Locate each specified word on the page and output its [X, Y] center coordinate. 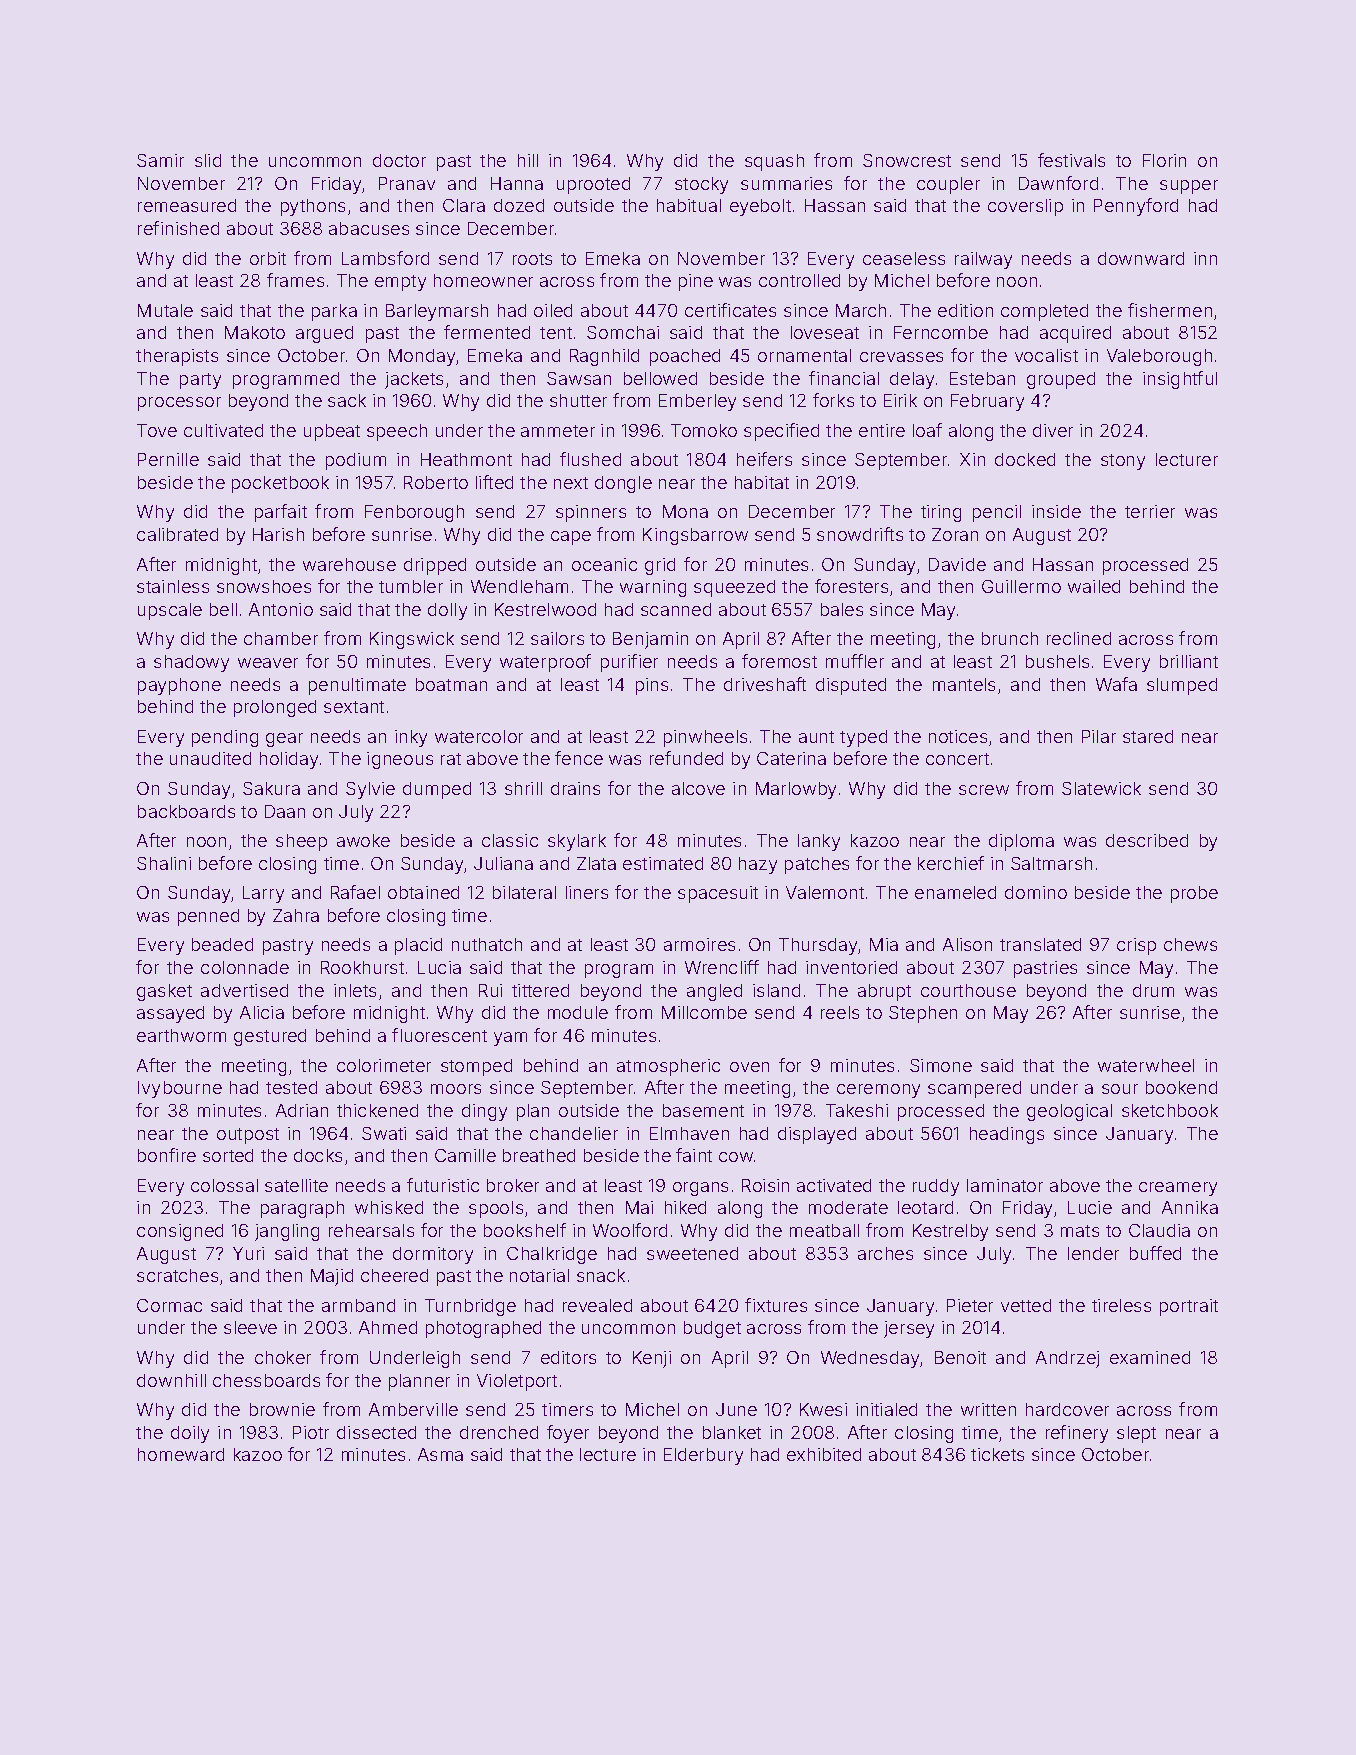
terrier [1150, 511]
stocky [701, 185]
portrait [1189, 1307]
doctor [399, 160]
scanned [676, 609]
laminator [1005, 1185]
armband [358, 1305]
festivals [1071, 160]
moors [456, 1089]
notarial [539, 1275]
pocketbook [280, 484]
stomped [476, 1067]
